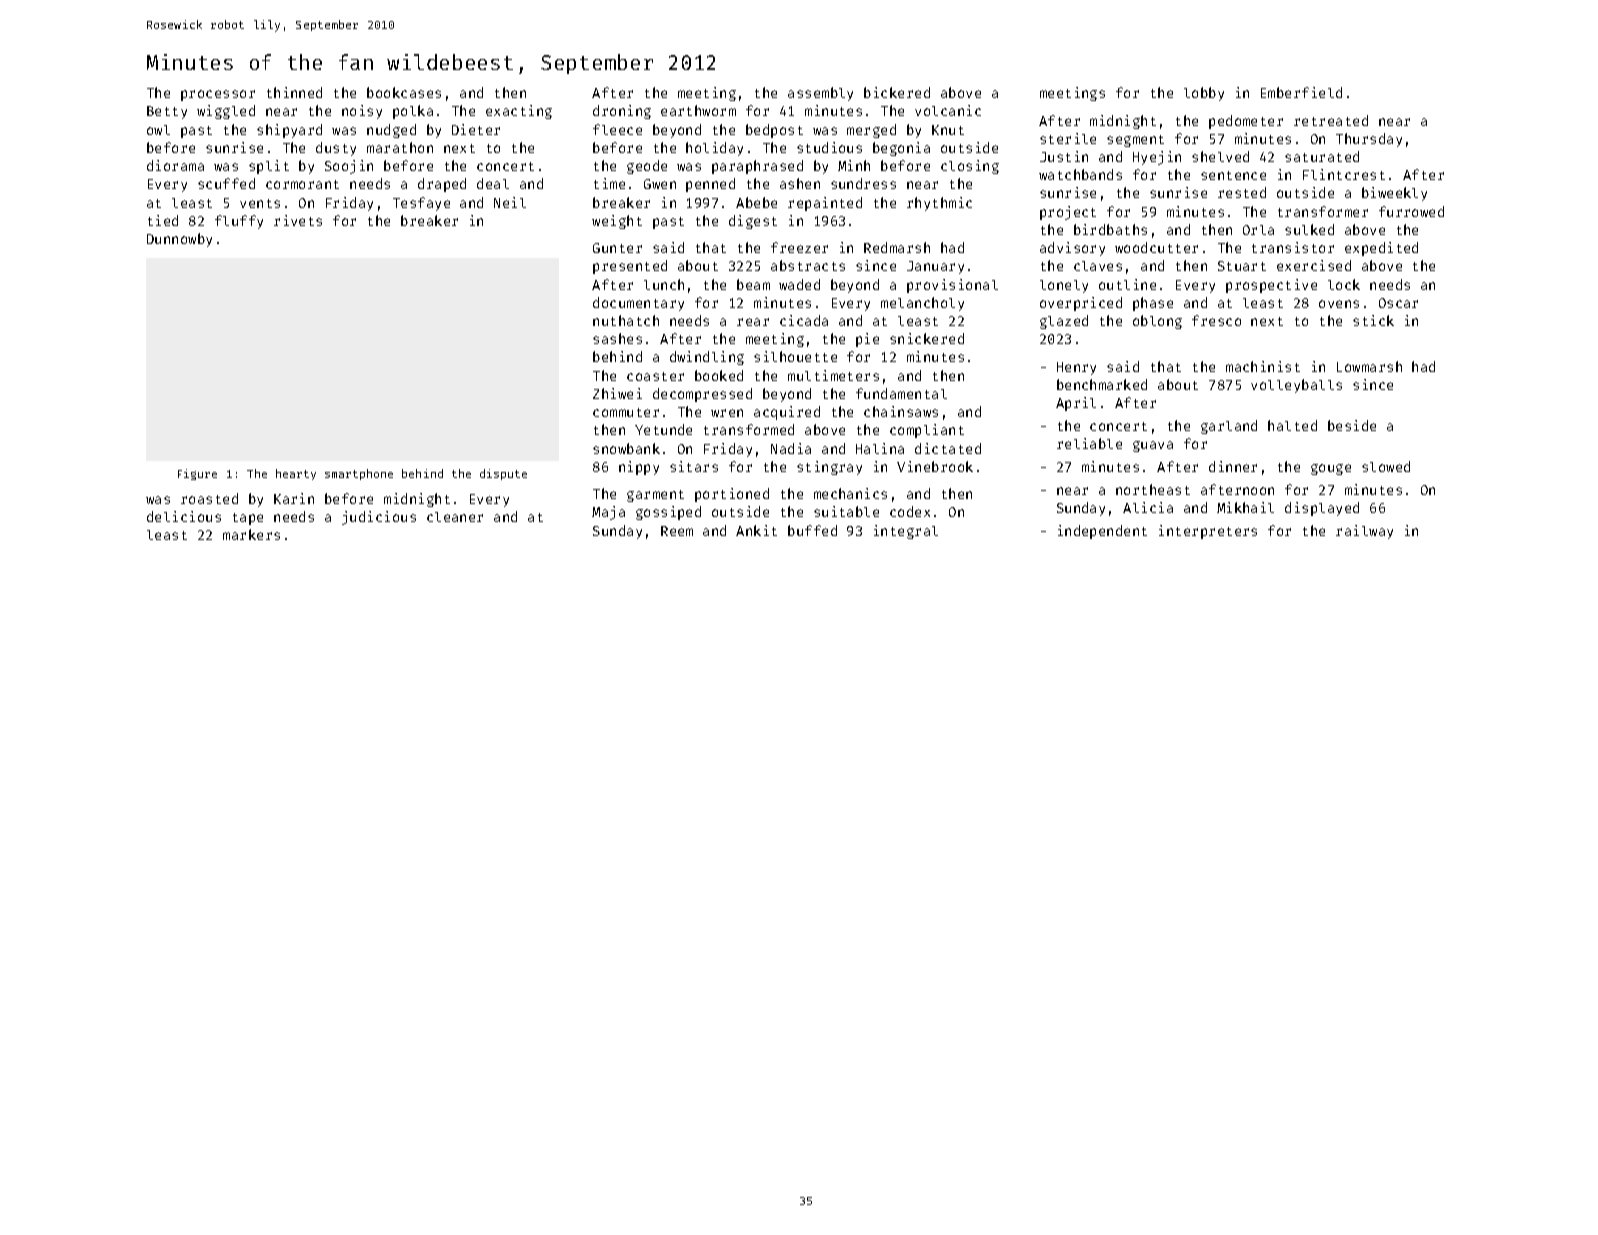 The width and height of the page is (1598, 1235). I want to click on bickered, so click(897, 92).
